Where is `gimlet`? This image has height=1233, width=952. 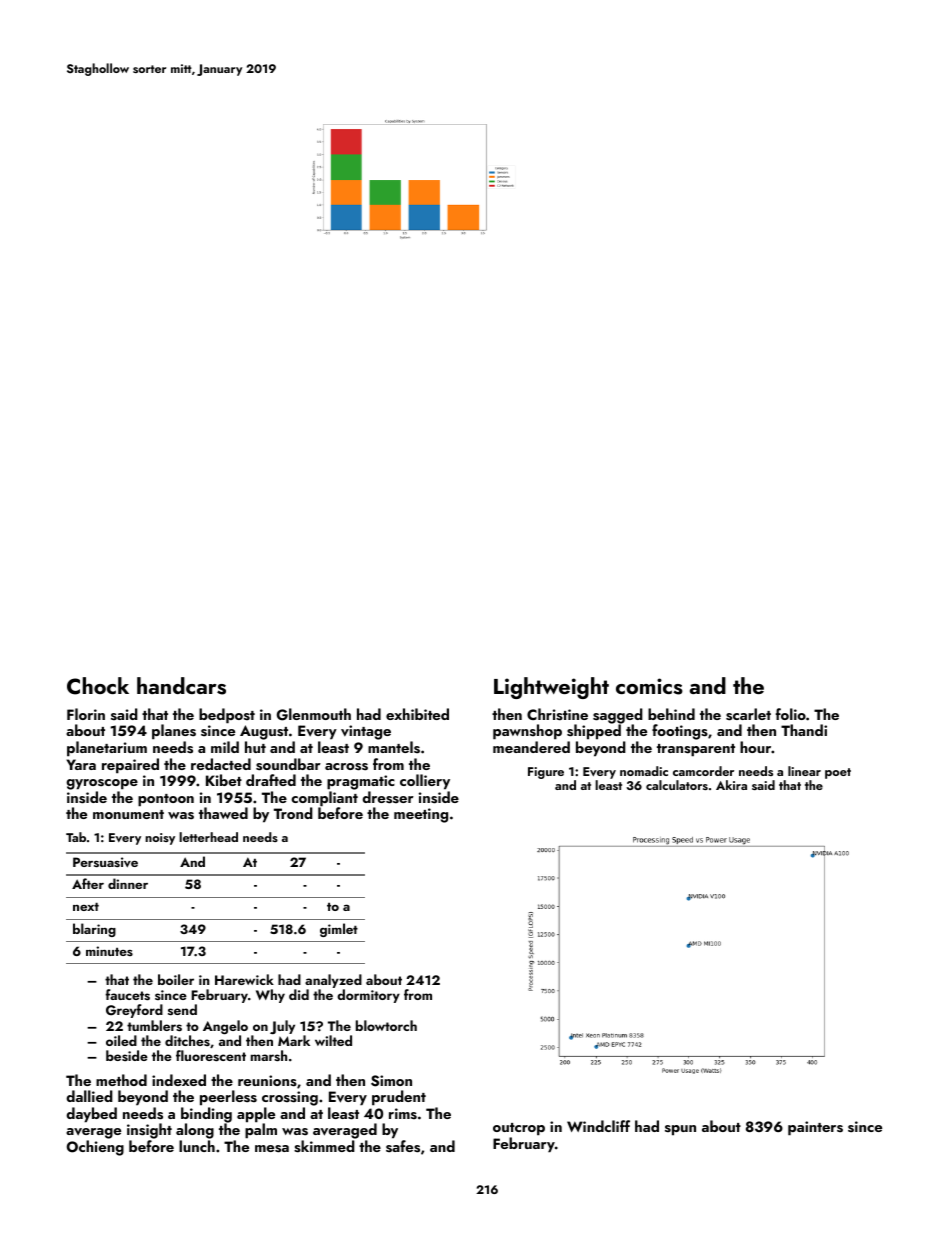
gimlet is located at coordinates (339, 930).
